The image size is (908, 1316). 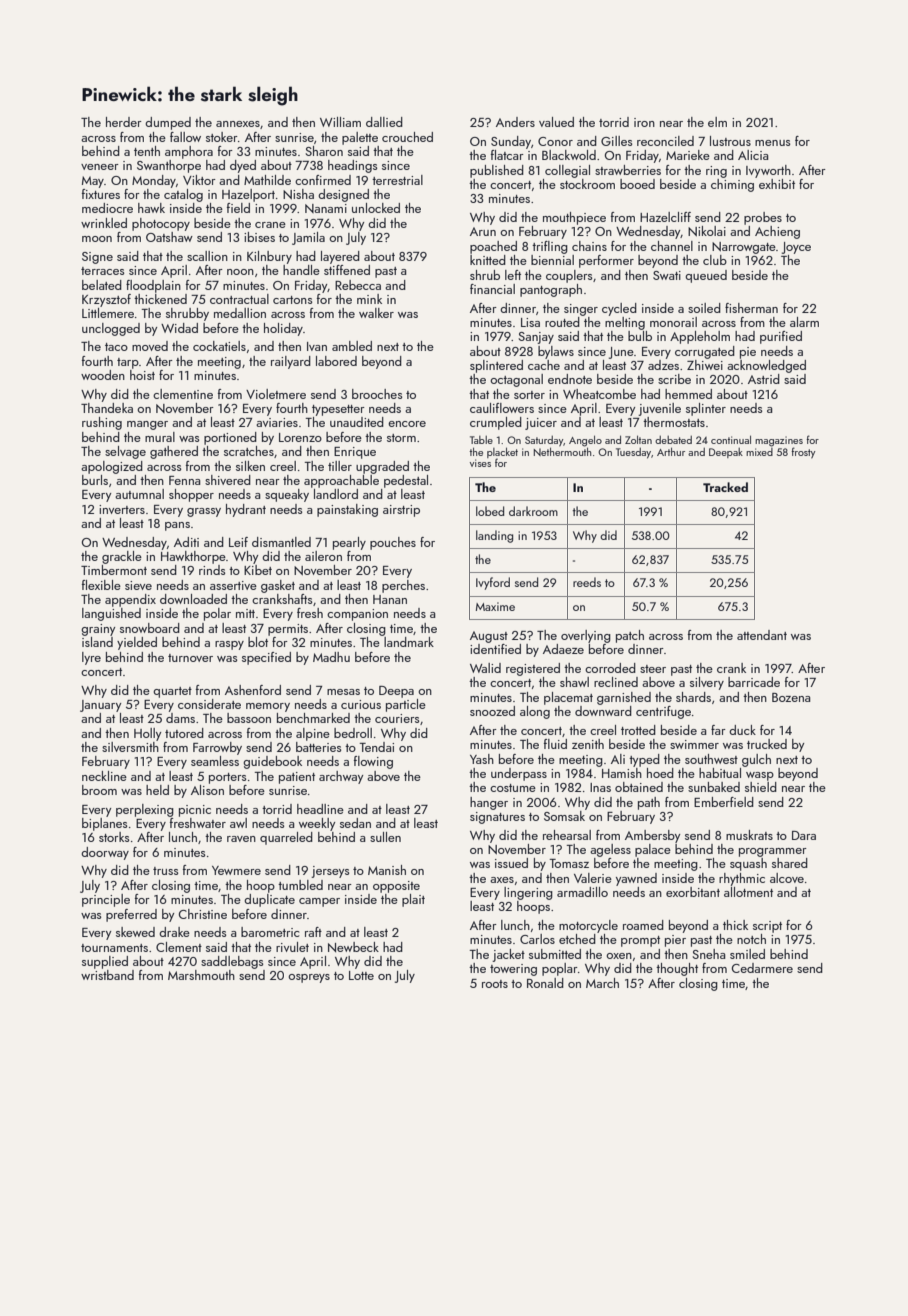 What do you see at coordinates (725, 487) in the document?
I see `Tracked` at bounding box center [725, 487].
